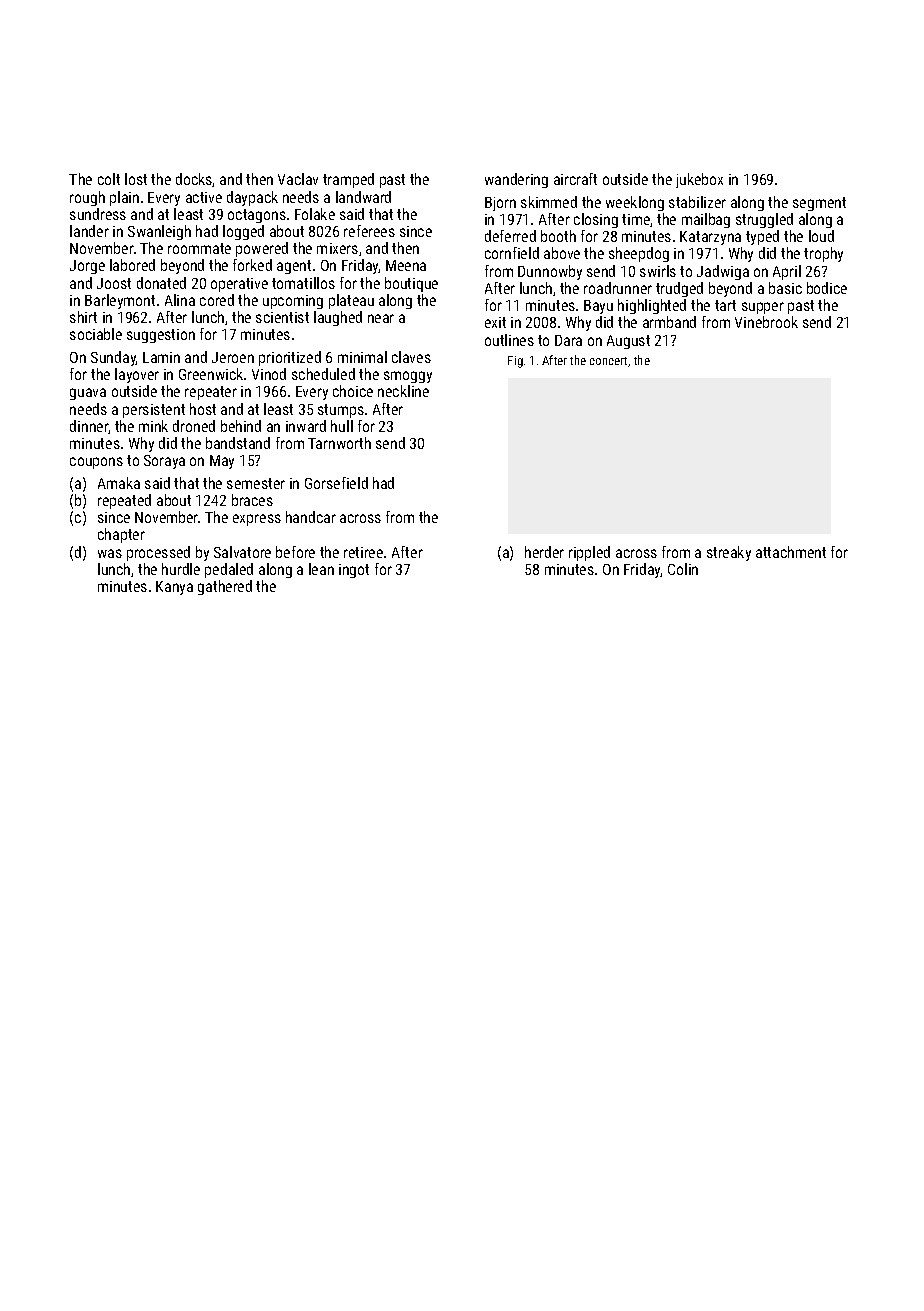 This document has height=1311, width=924. I want to click on Jadwiga, so click(723, 272).
